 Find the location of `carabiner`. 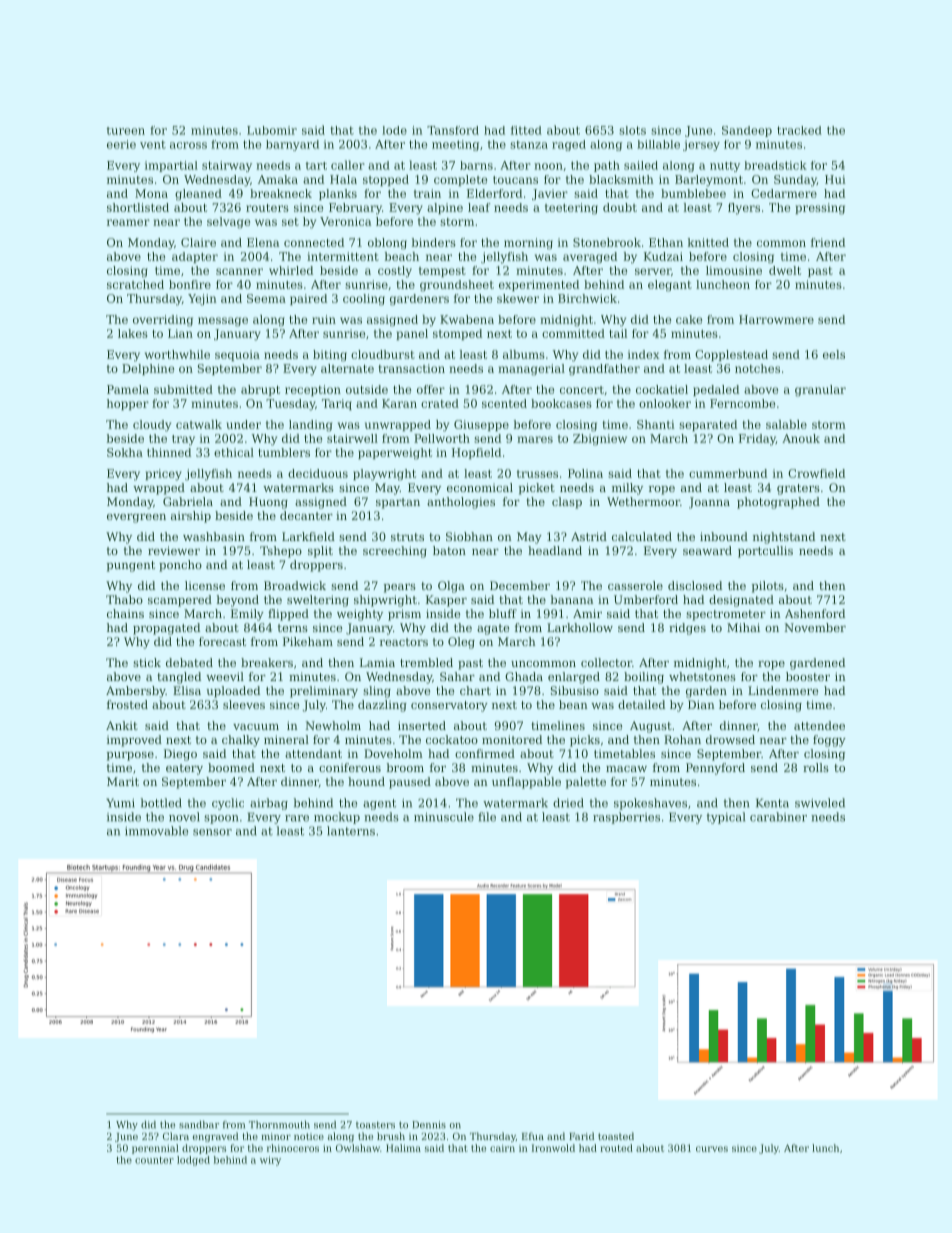

carabiner is located at coordinates (778, 817).
